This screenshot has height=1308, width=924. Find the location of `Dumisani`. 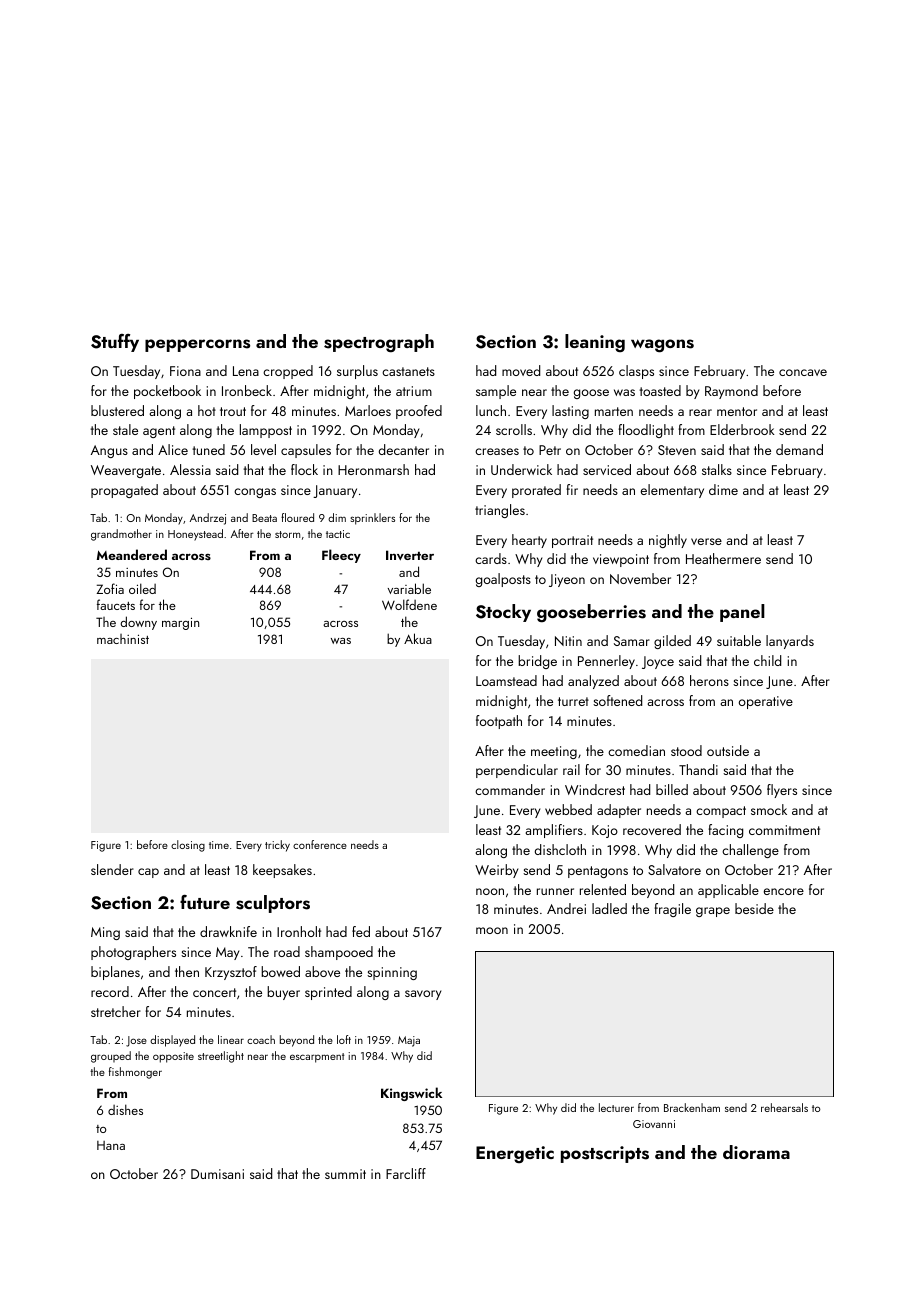

Dumisani is located at coordinates (217, 1174).
